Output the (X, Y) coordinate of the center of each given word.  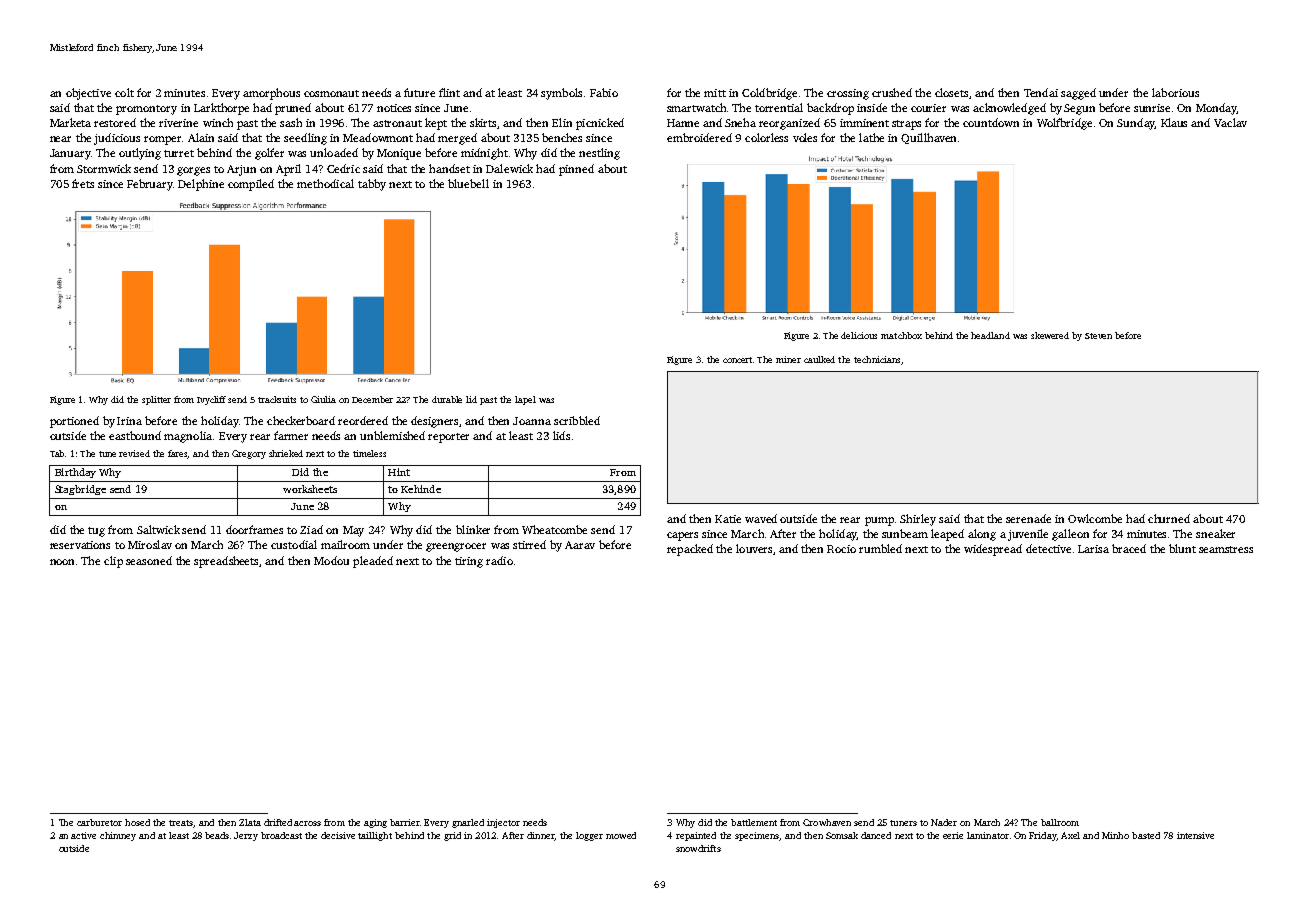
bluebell (468, 183)
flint (449, 92)
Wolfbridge (1064, 124)
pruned (293, 109)
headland (990, 335)
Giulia (323, 399)
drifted (278, 822)
